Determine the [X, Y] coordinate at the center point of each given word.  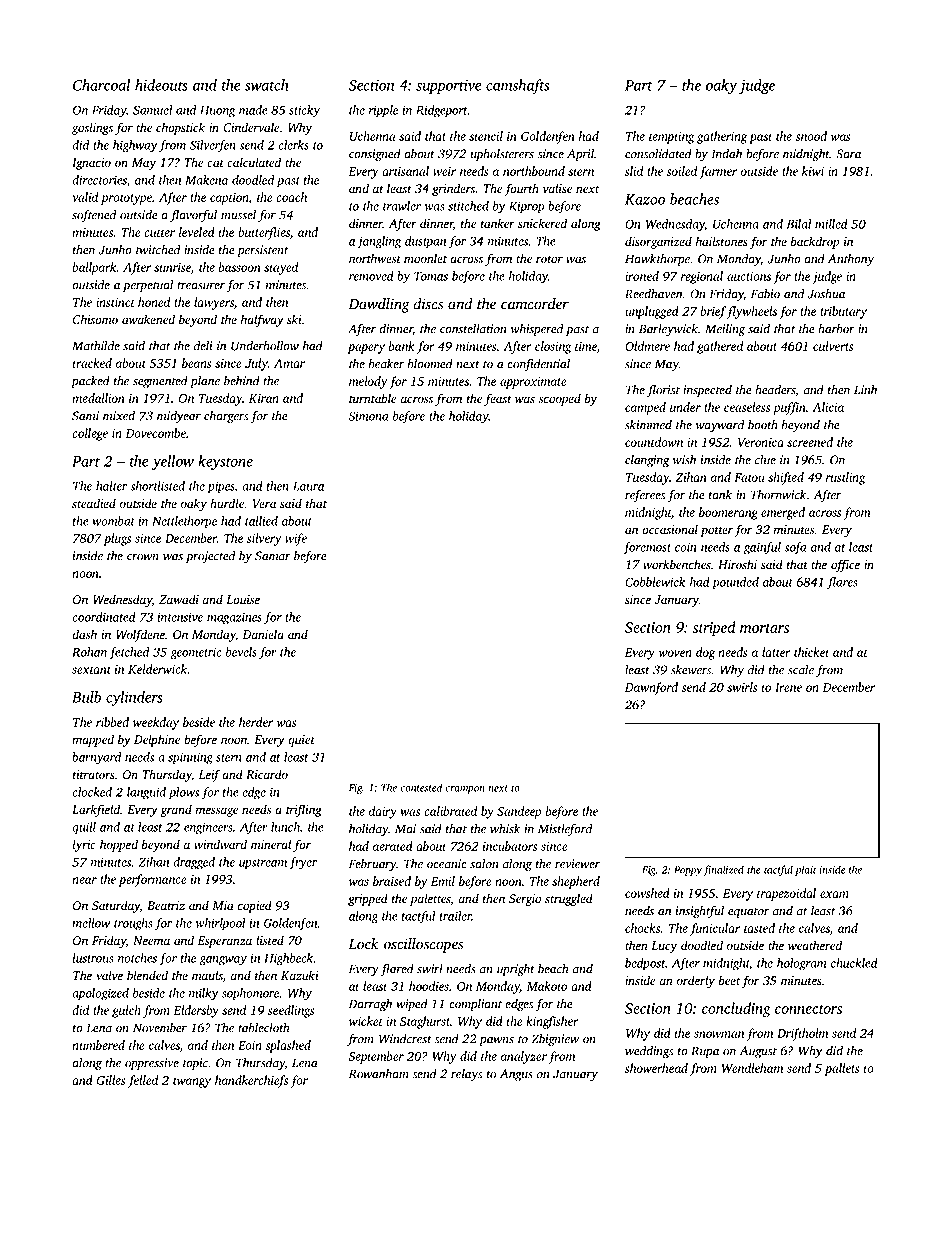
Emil [443, 881]
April [580, 155]
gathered [720, 347]
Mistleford [565, 830]
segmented [160, 382]
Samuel [152, 110]
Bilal [799, 224]
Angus [516, 1075]
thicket [812, 652]
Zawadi [179, 599]
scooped [560, 399]
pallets [842, 1069]
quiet [301, 741]
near [84, 880]
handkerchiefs [251, 1081]
